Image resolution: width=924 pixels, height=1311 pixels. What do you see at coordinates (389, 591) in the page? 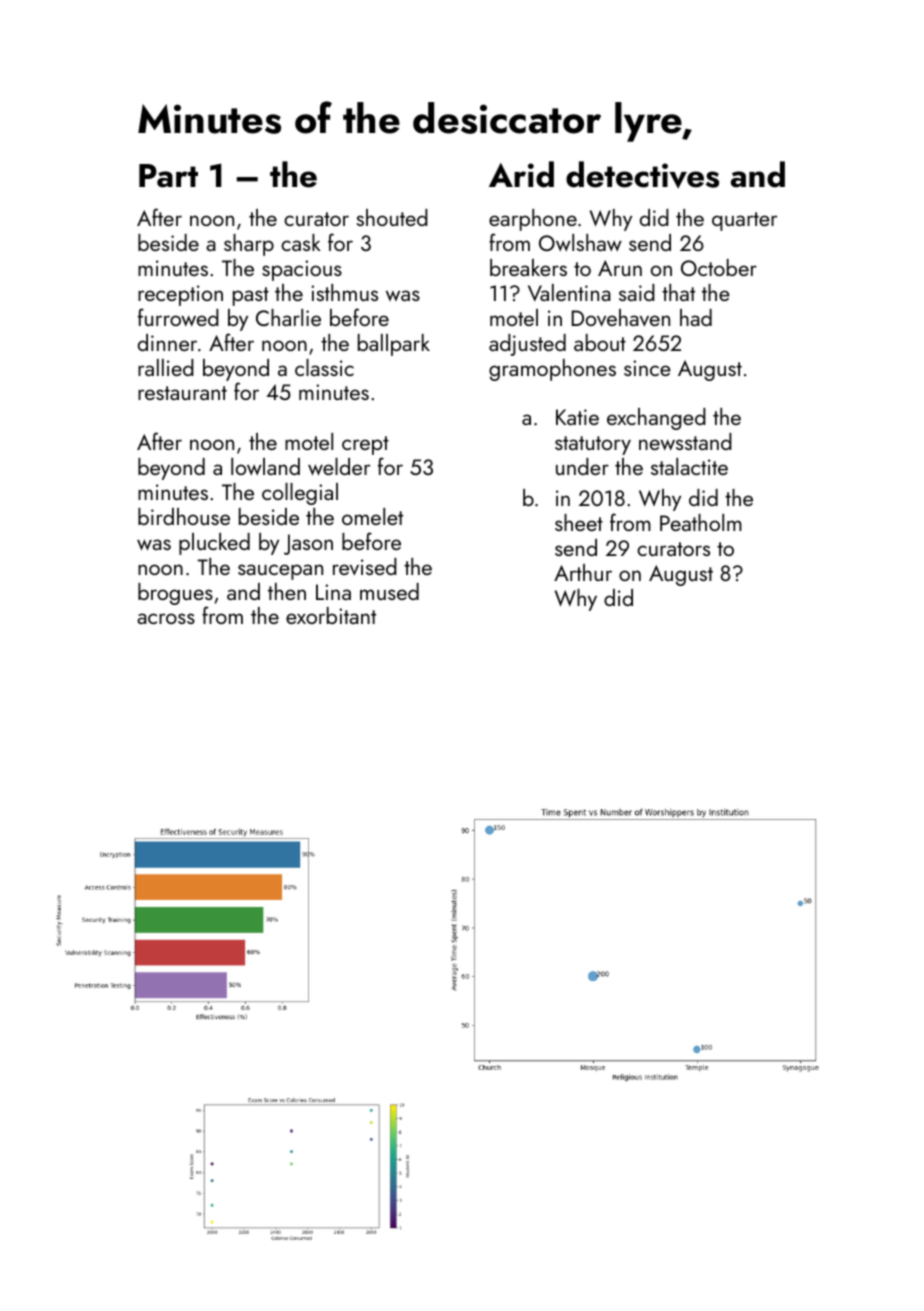
I see `mused` at bounding box center [389, 591].
